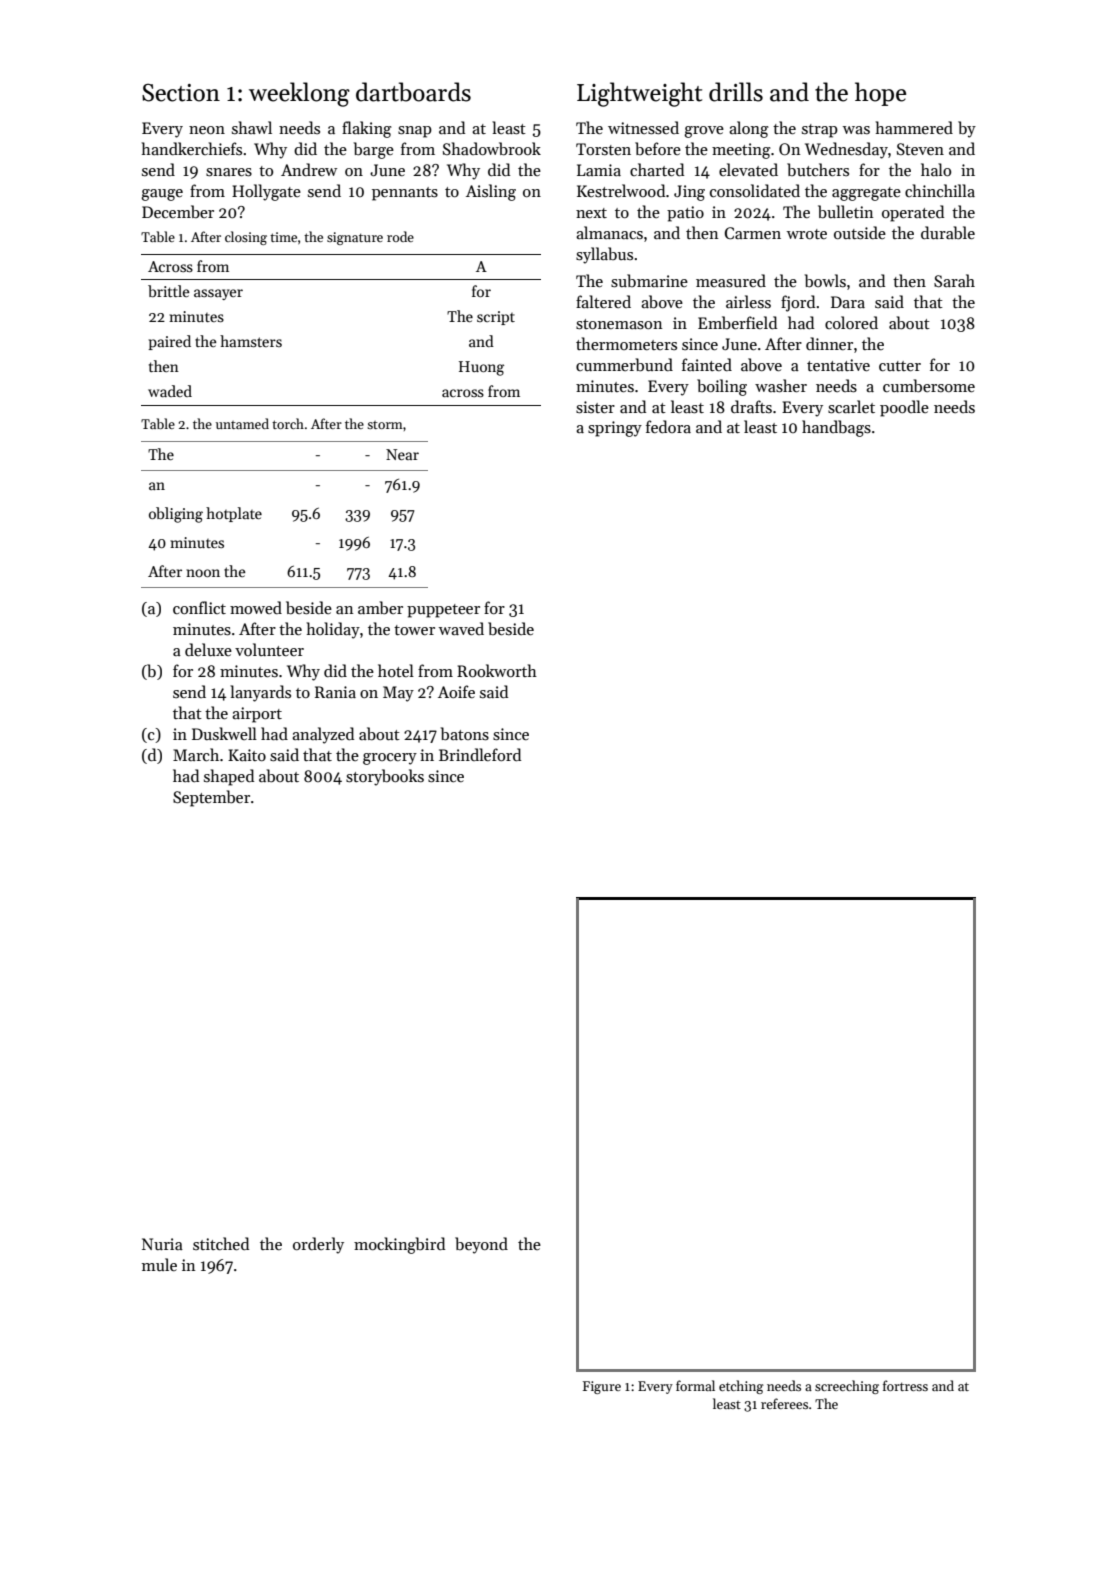 This screenshot has height=1587, width=1117. What do you see at coordinates (256, 607) in the screenshot?
I see `mowed` at bounding box center [256, 607].
